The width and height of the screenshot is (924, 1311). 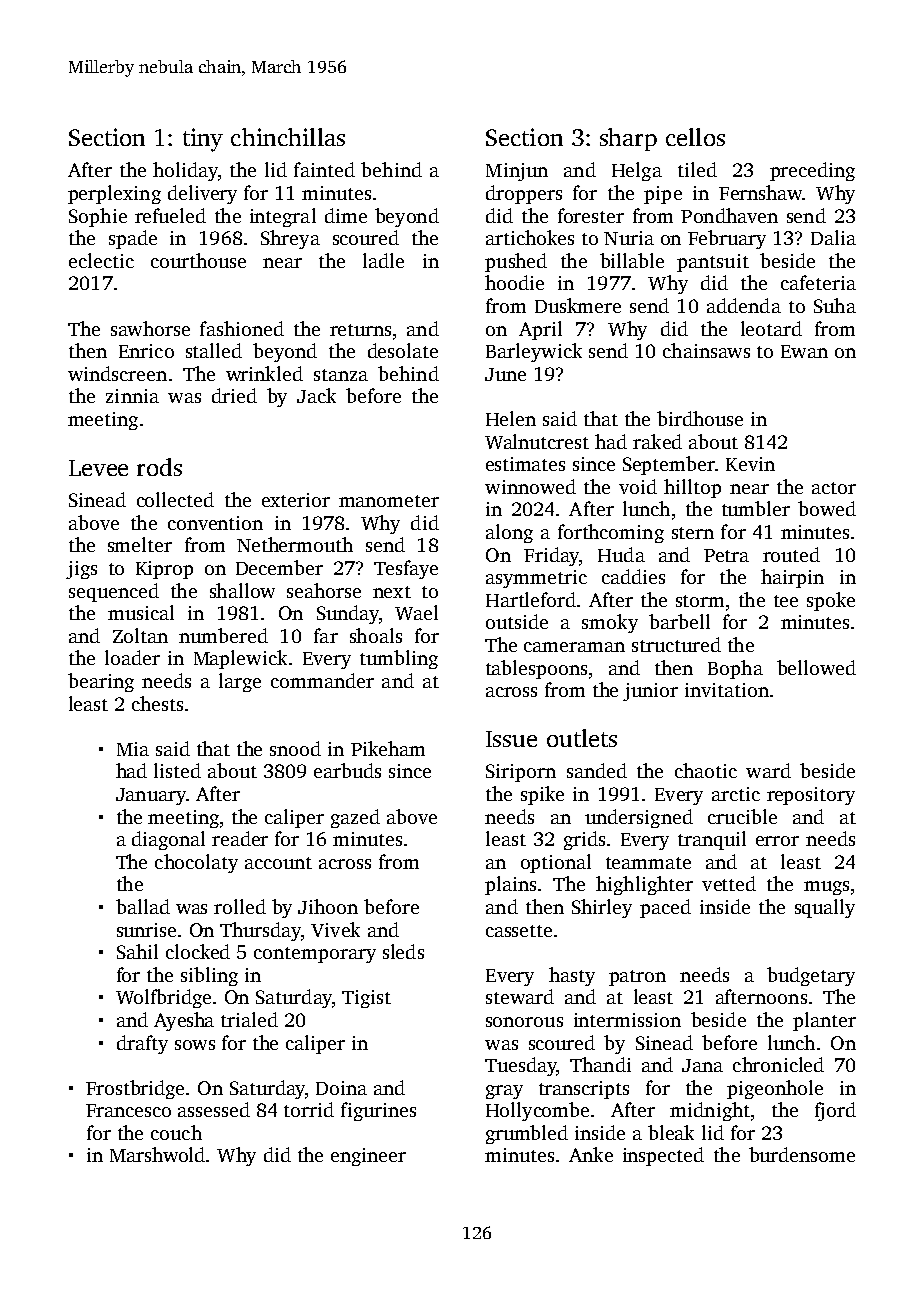 What do you see at coordinates (196, 863) in the screenshot?
I see `chocolaty` at bounding box center [196, 863].
